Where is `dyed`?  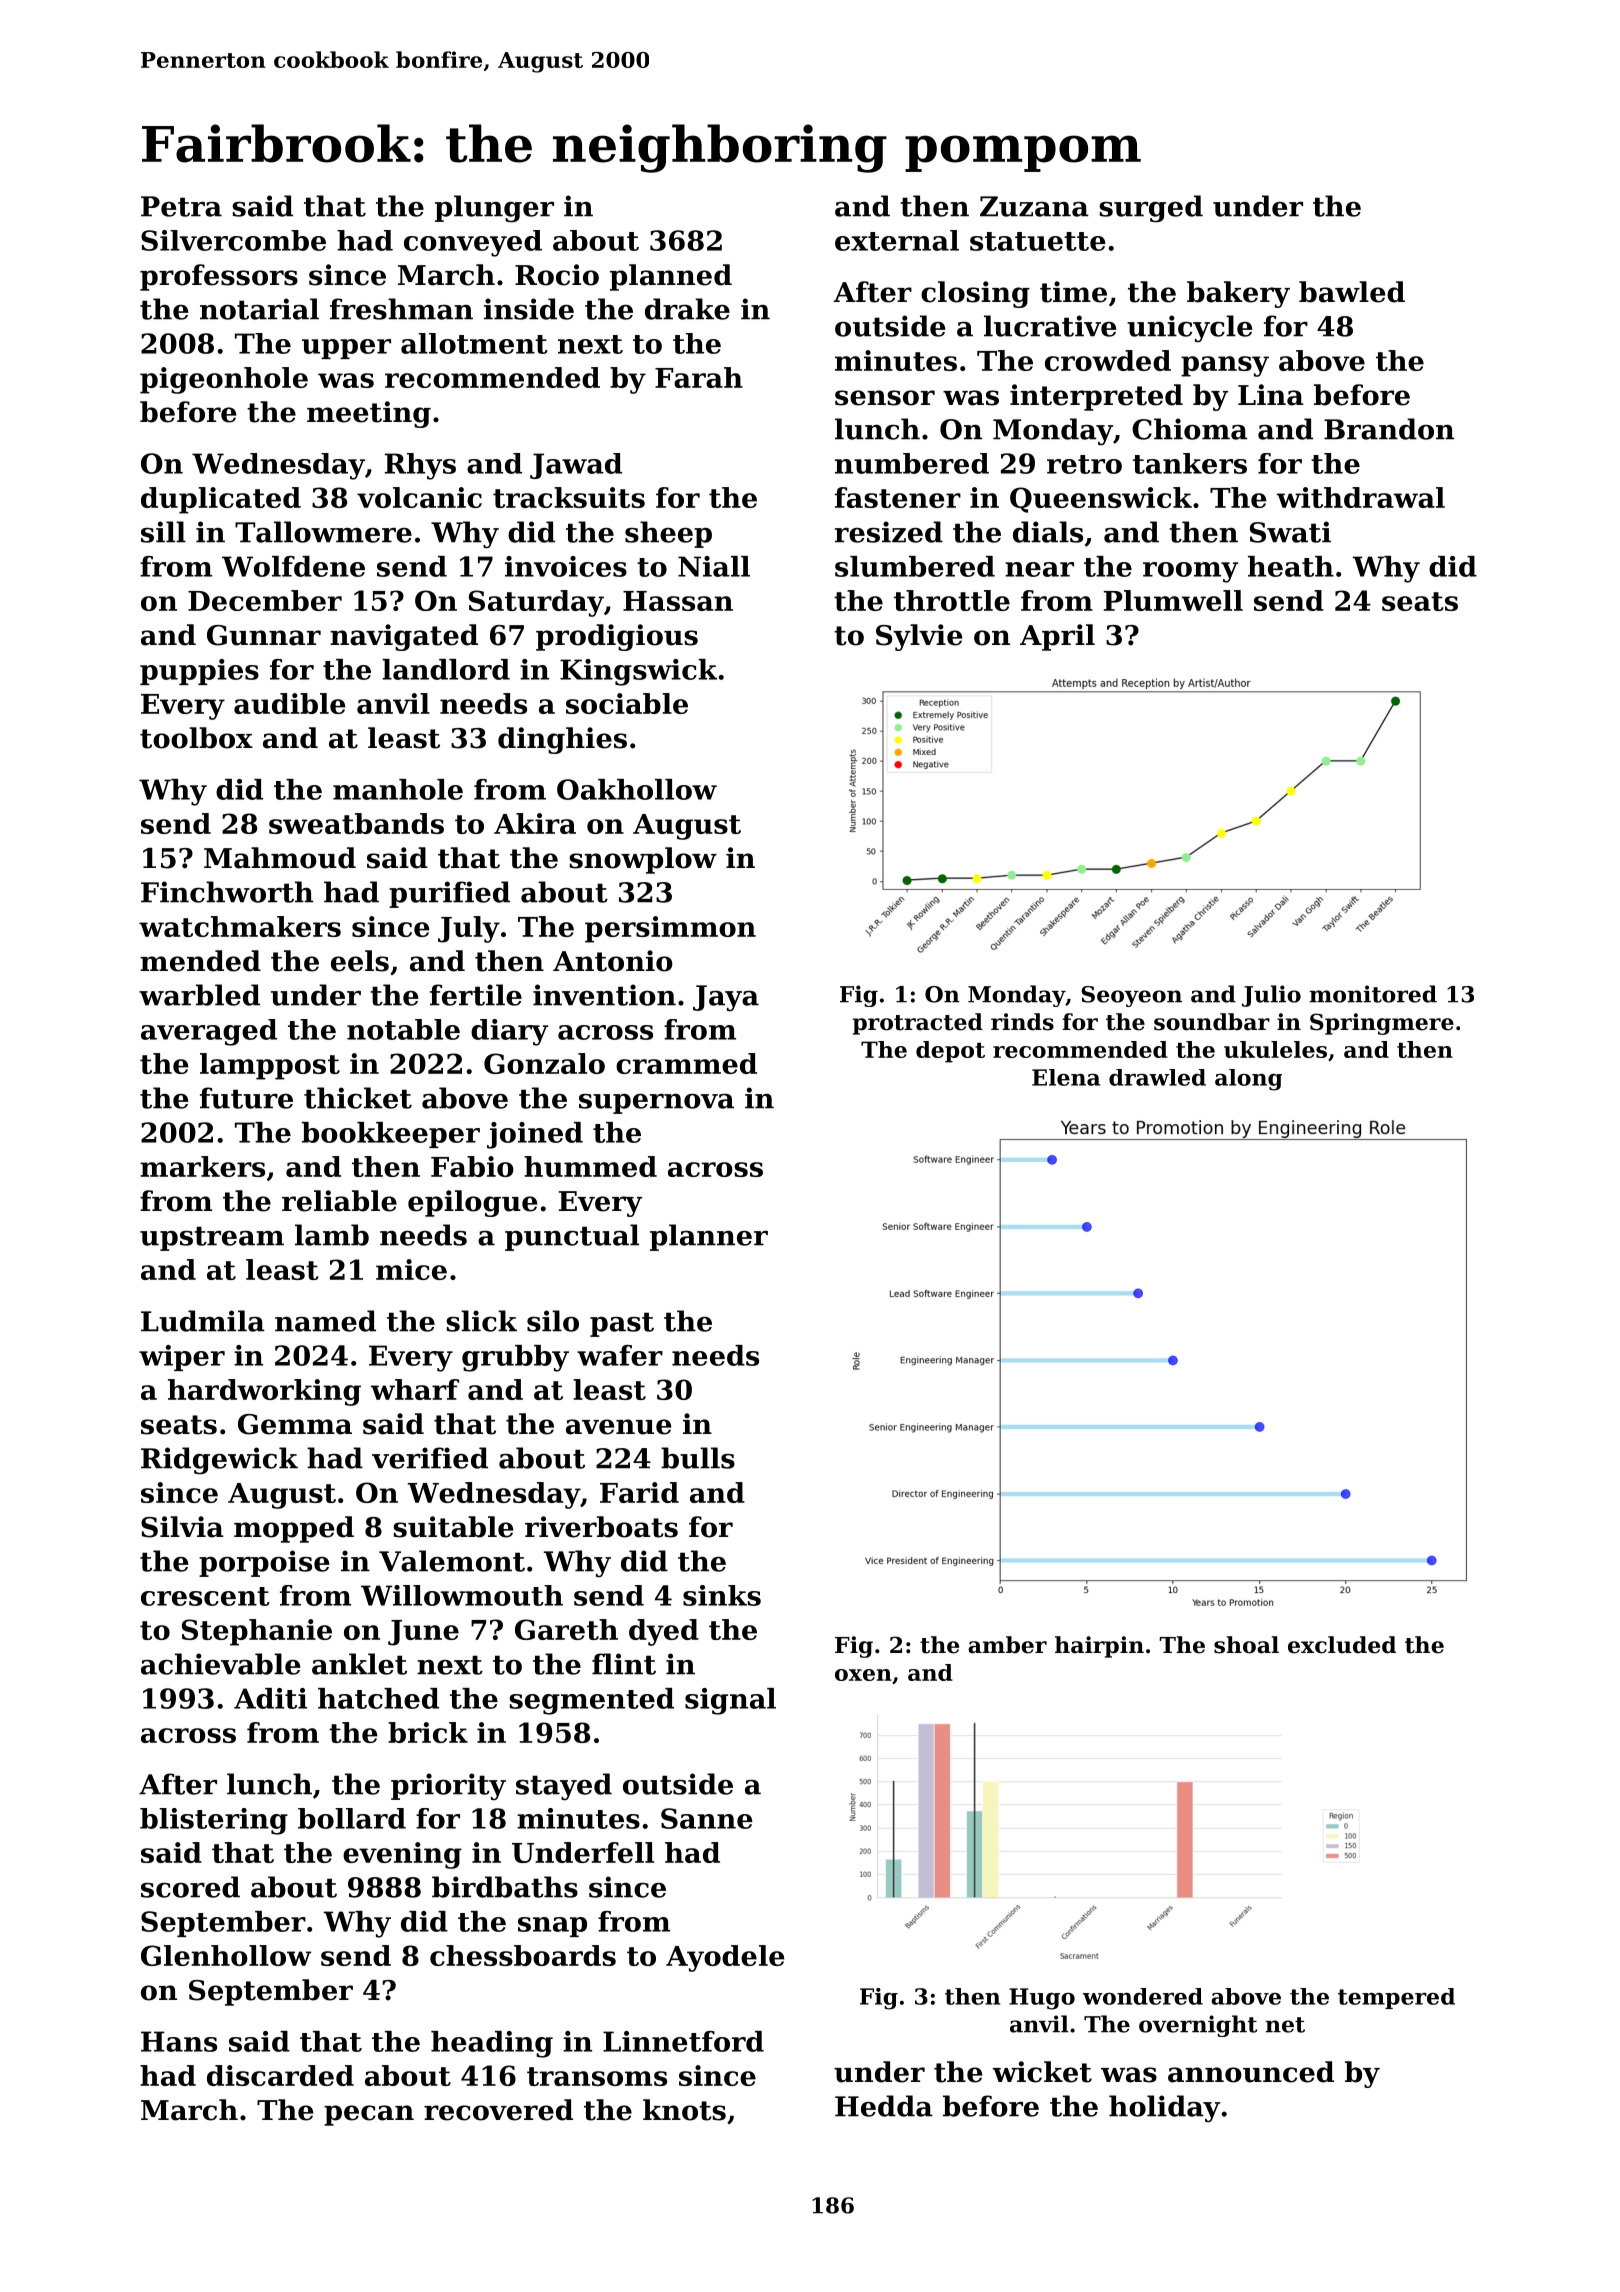 dyed is located at coordinates (664, 1632).
